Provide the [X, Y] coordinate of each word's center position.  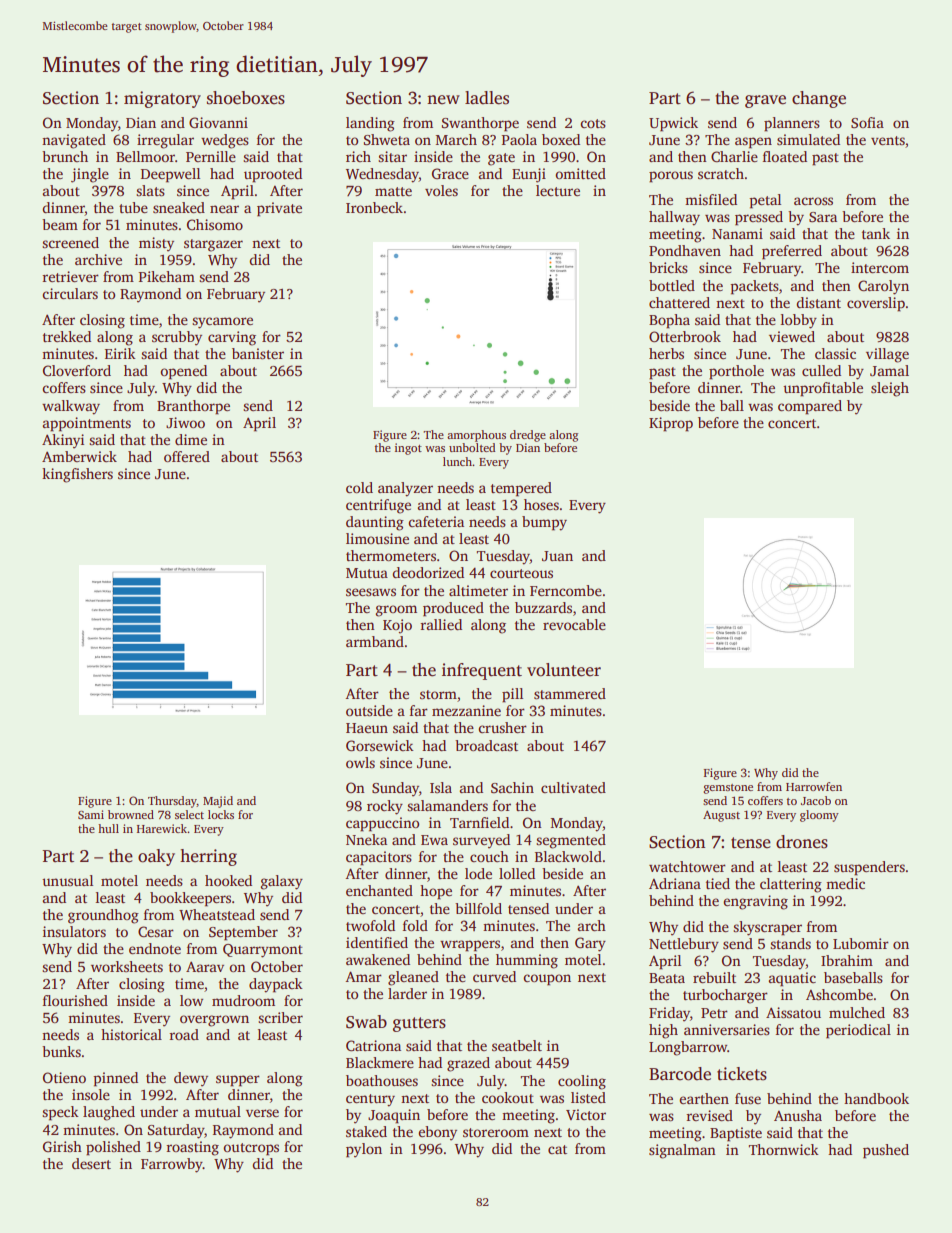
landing [370, 124]
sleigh [890, 389]
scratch [721, 173]
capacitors [379, 858]
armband [375, 641]
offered [187, 456]
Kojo [397, 626]
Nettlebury [684, 945]
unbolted [472, 447]
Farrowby [172, 1165]
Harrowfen [814, 786]
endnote [155, 948]
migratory [162, 99]
